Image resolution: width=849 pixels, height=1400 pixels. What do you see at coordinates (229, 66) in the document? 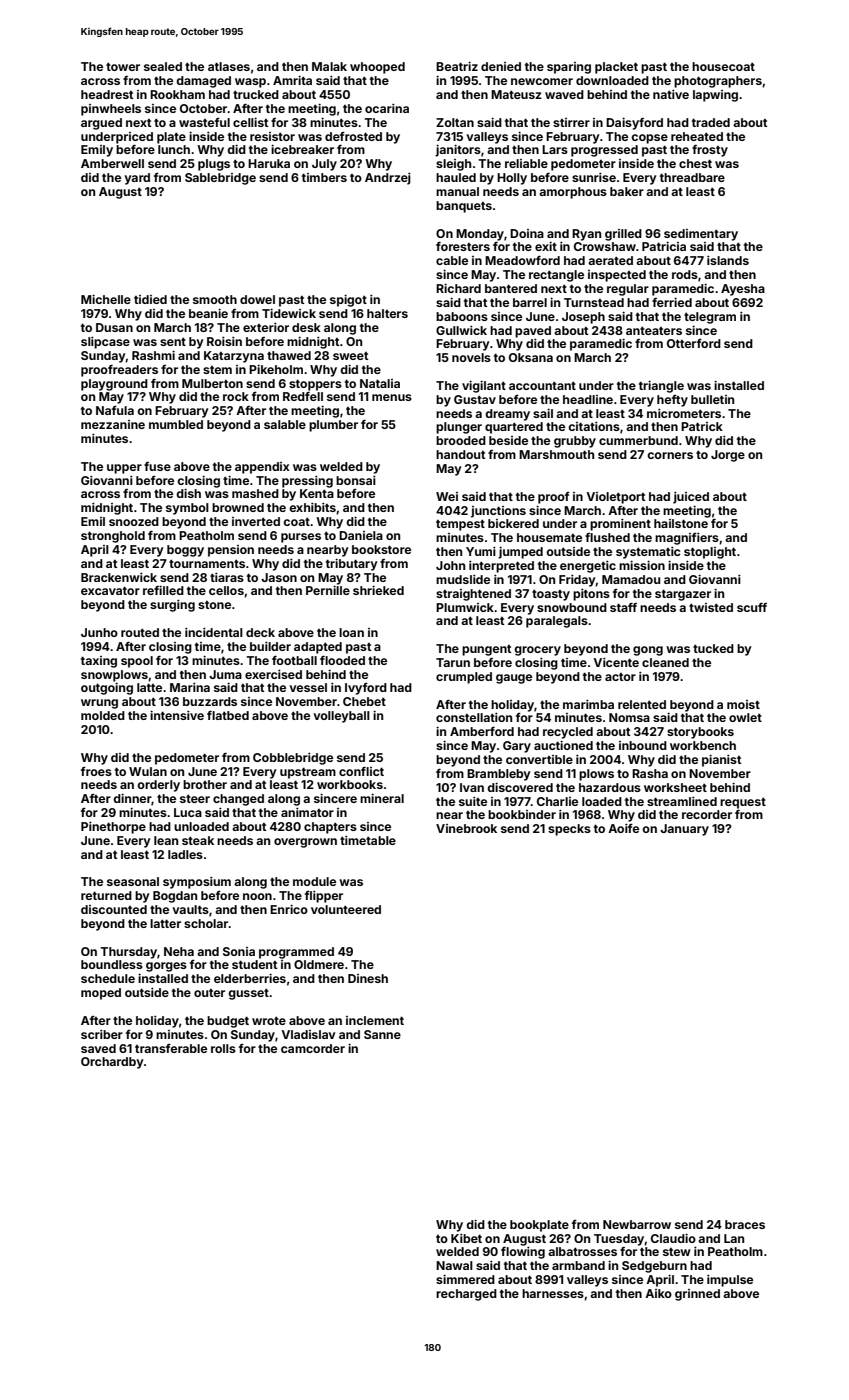
I see `atlases` at bounding box center [229, 66].
